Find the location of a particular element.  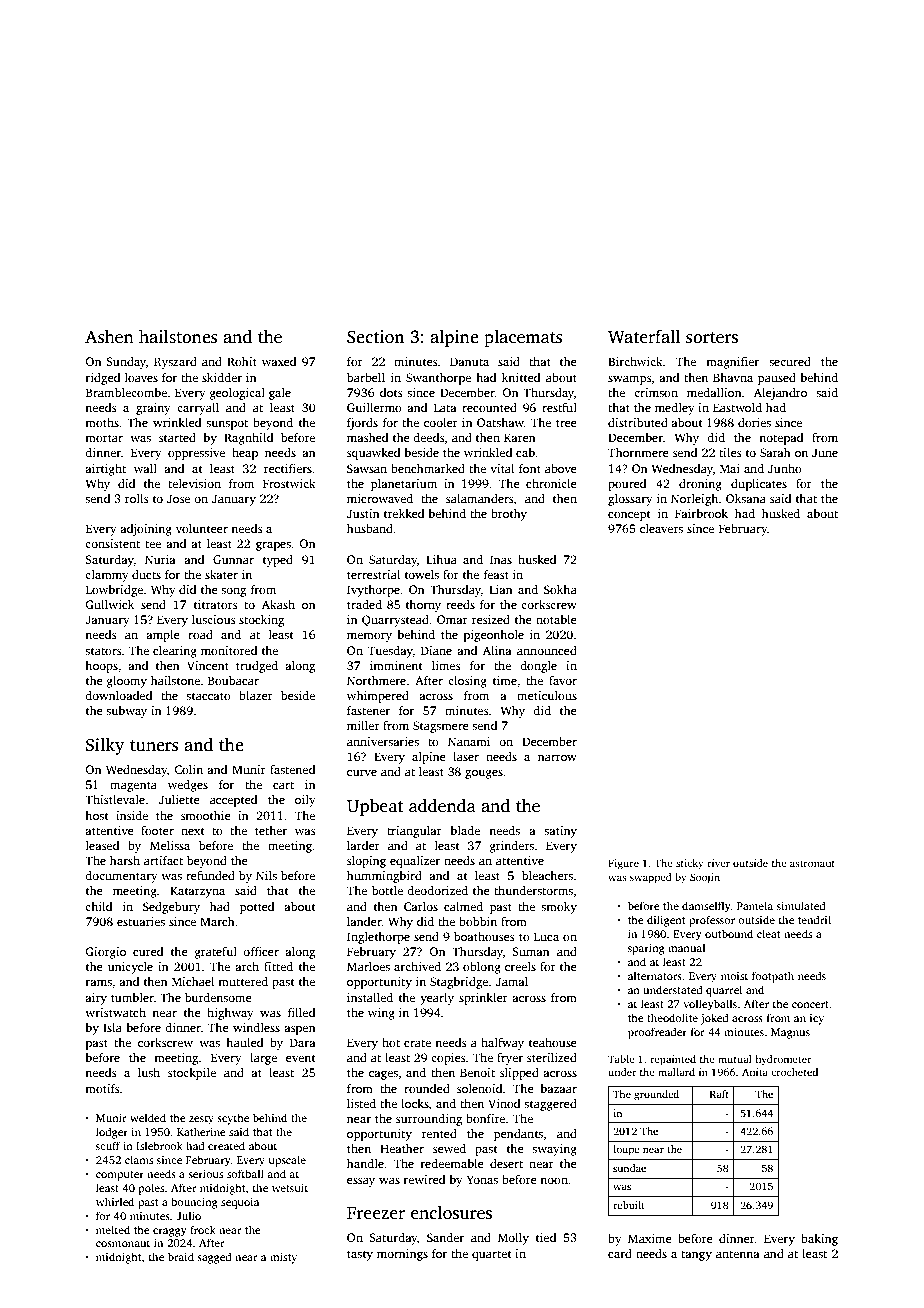

damselfly is located at coordinates (706, 907).
